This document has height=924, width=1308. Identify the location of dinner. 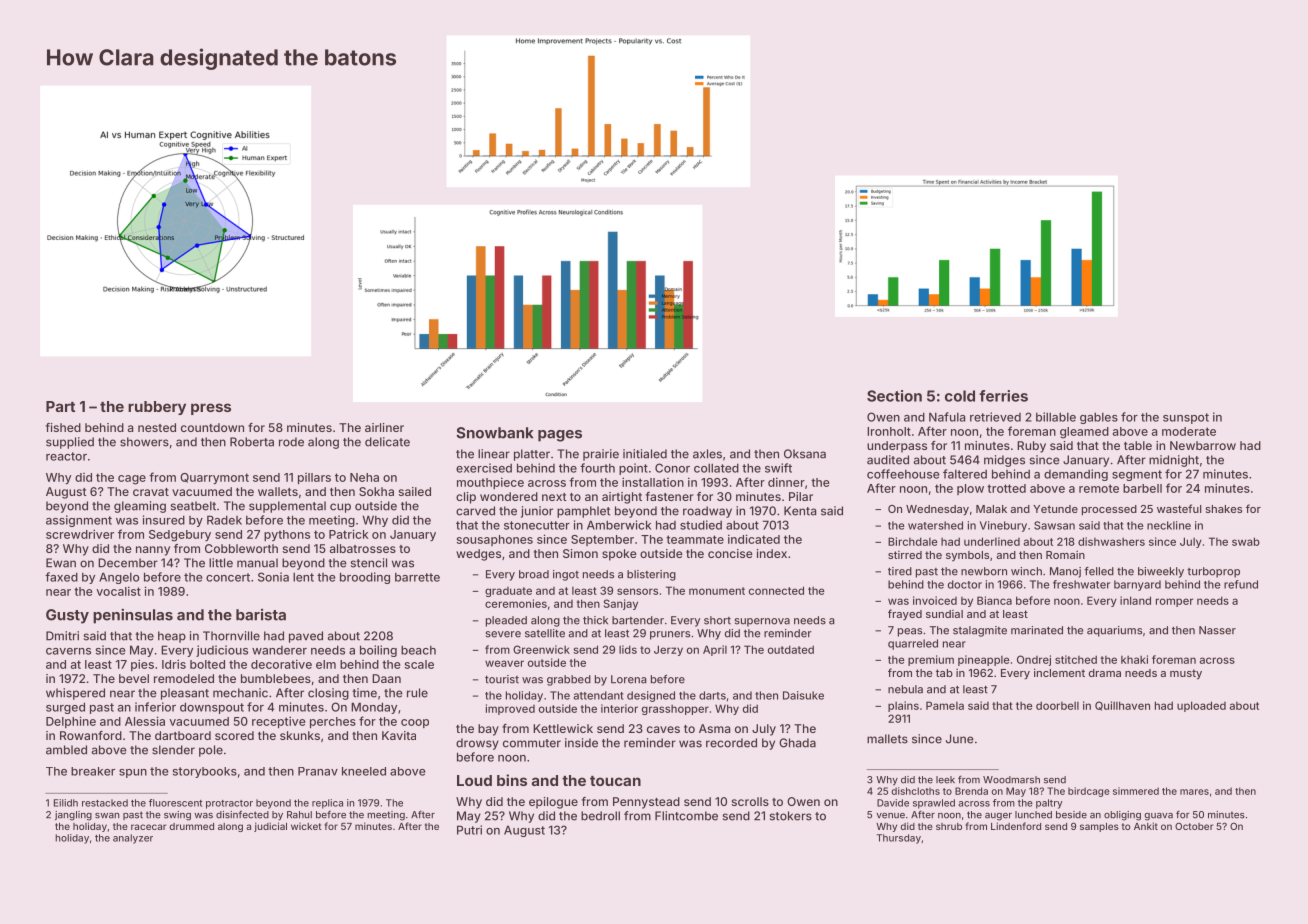
(786, 482).
